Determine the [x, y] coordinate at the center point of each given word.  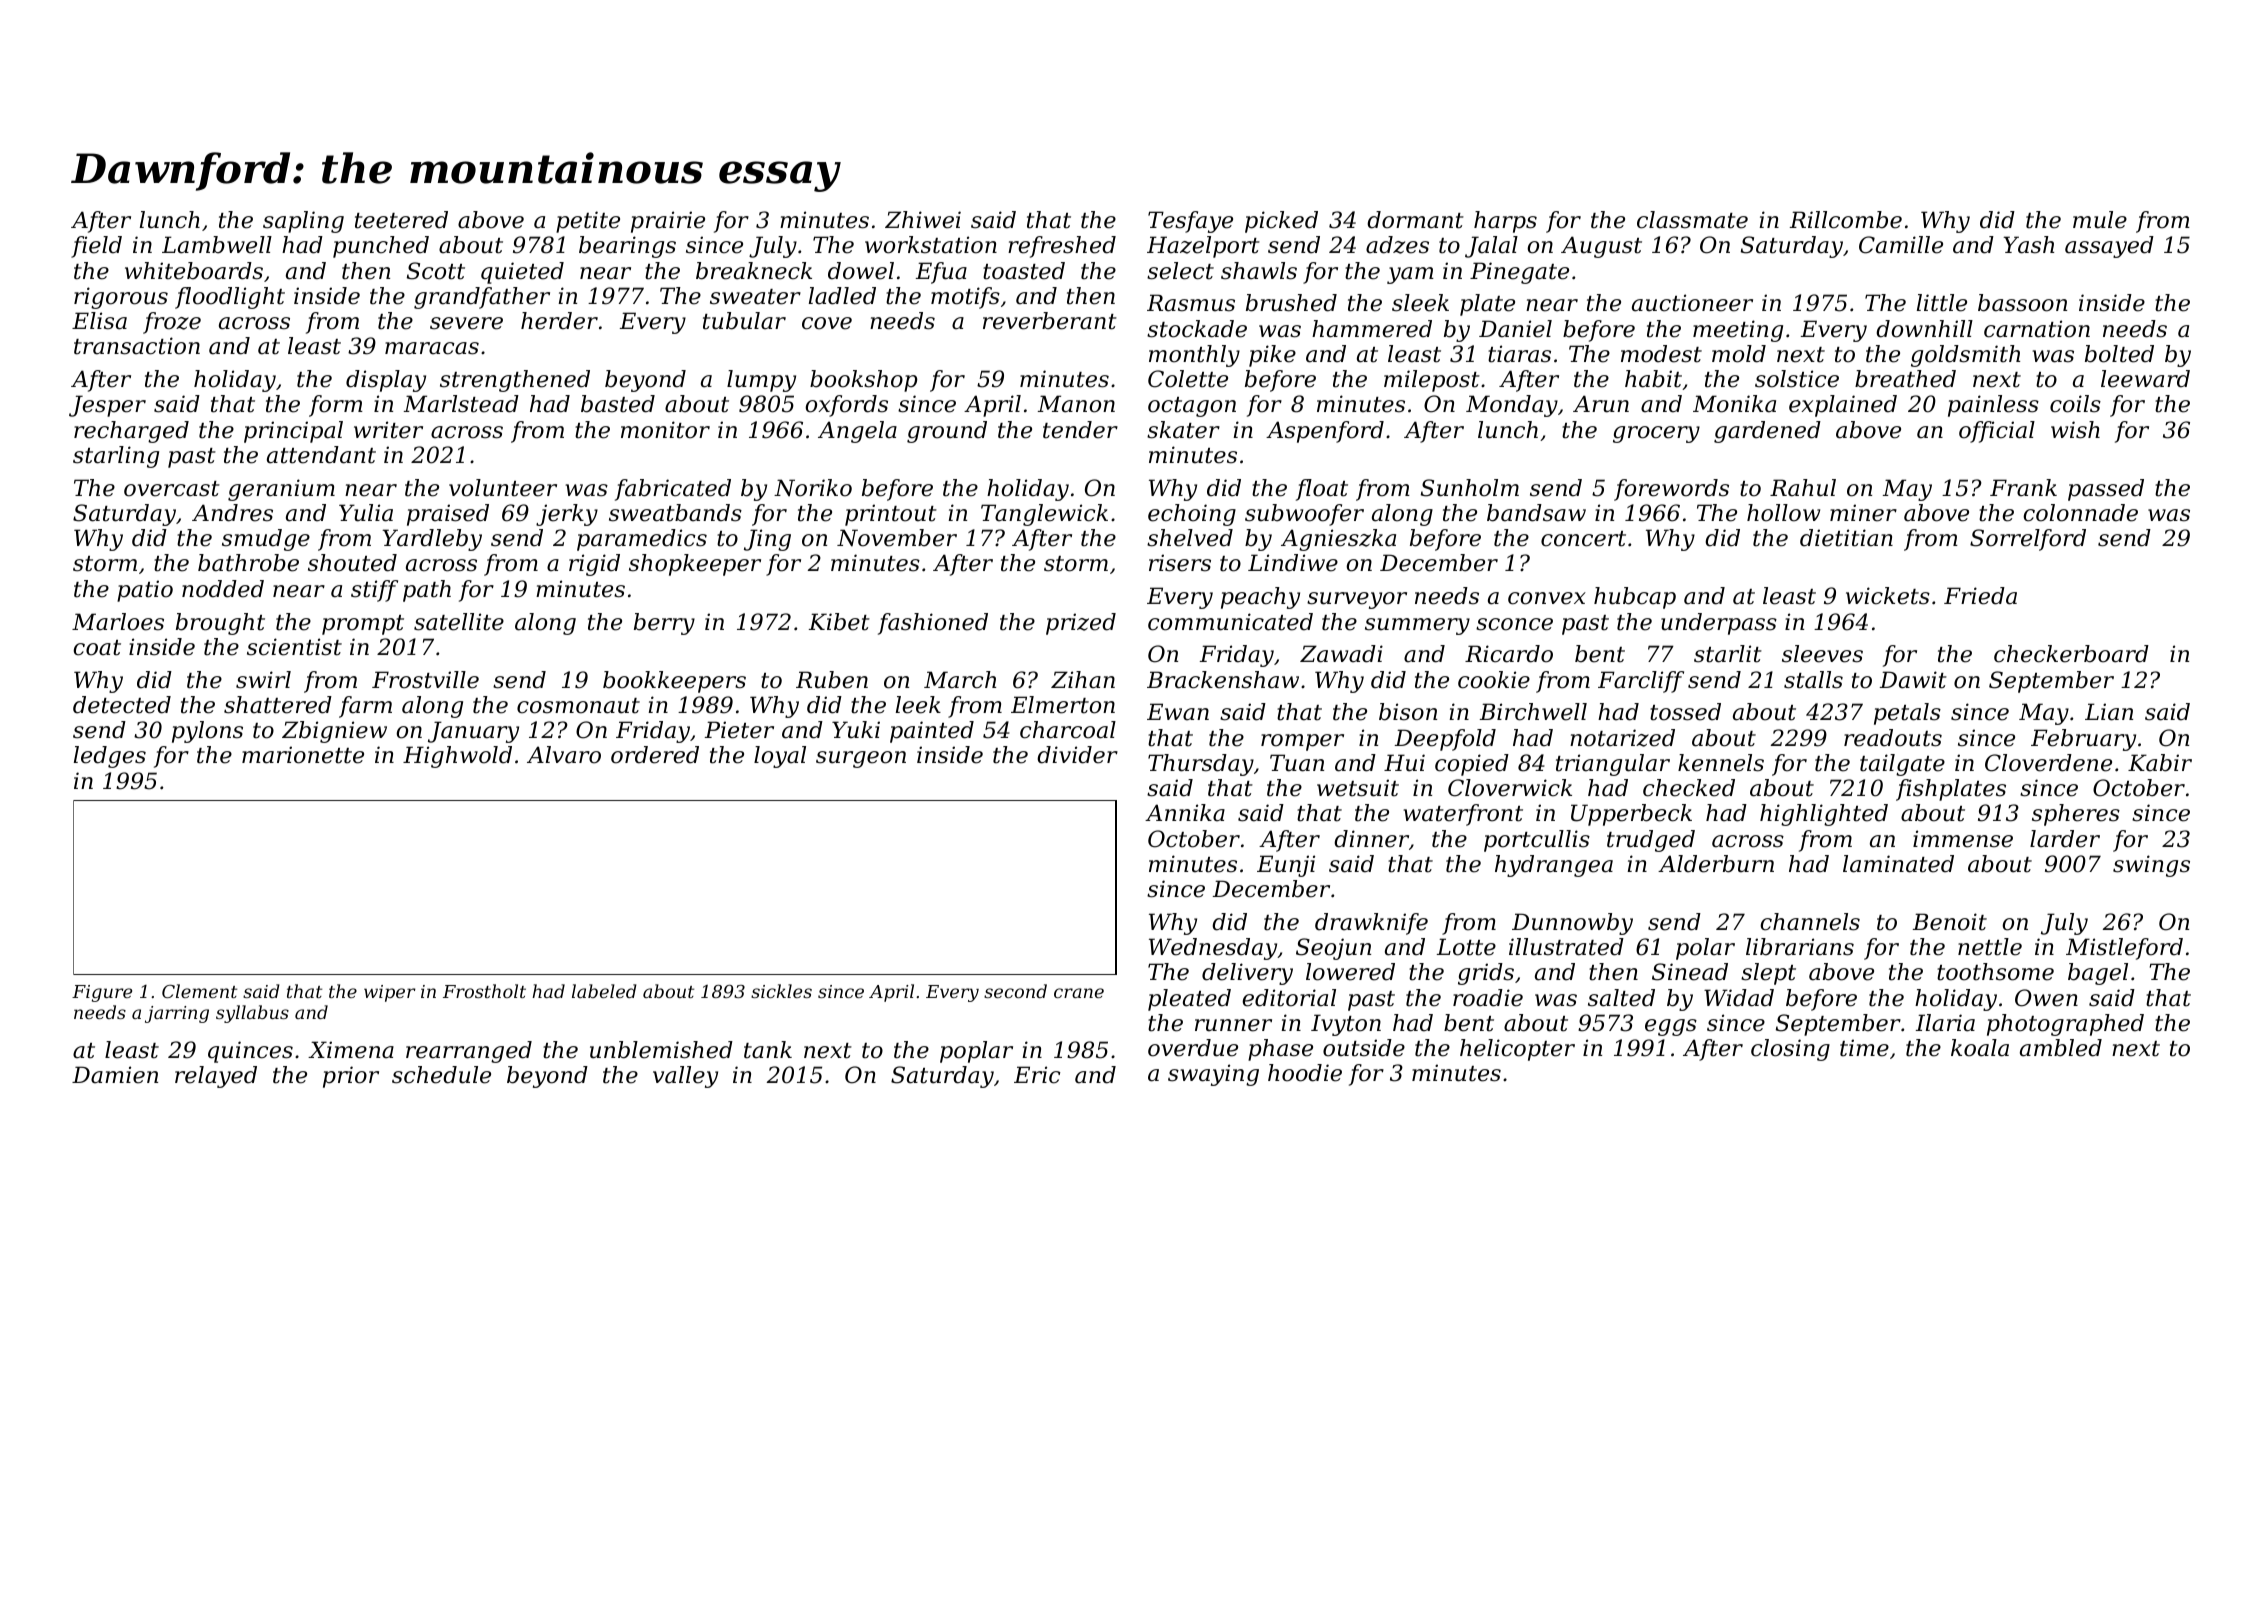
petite [588, 222]
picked [1281, 222]
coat [97, 648]
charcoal [1068, 730]
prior [351, 1077]
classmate [1692, 220]
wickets [1888, 596]
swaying [1213, 1075]
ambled [2061, 1048]
